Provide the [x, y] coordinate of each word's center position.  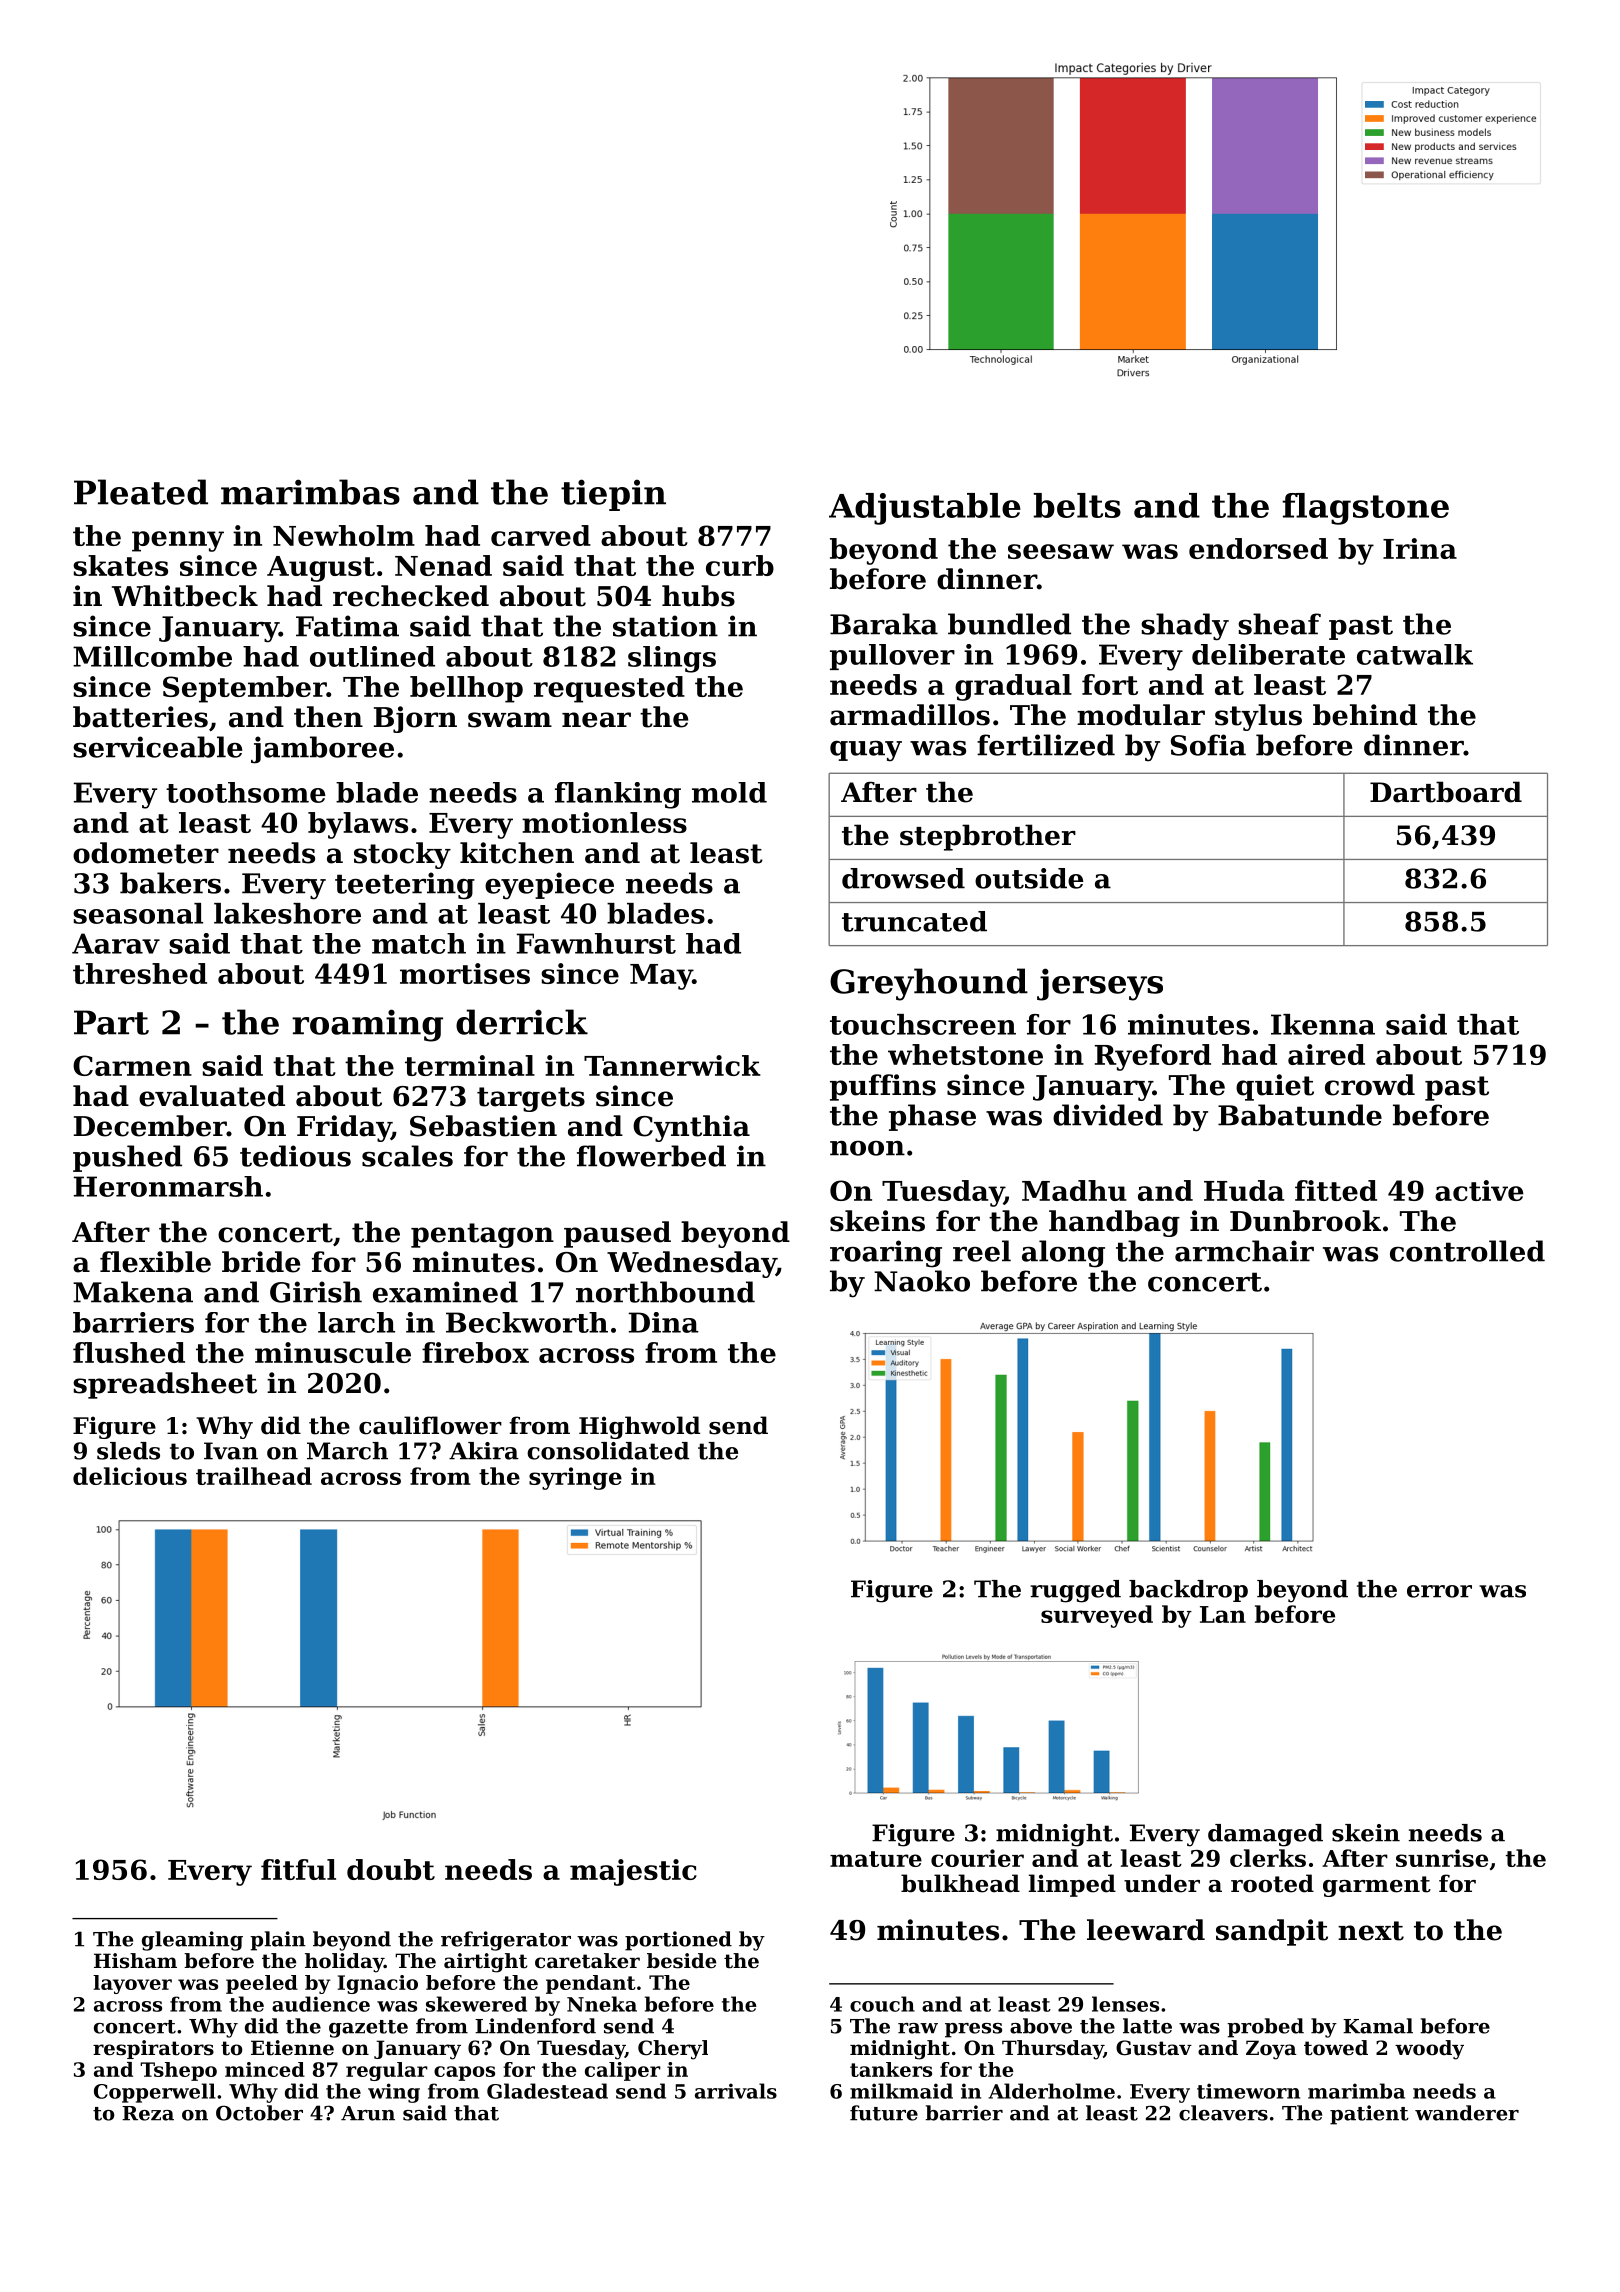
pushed [127, 1158]
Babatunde [1300, 1115]
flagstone [1365, 509]
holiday [344, 1963]
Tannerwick [672, 1065]
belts [1077, 505]
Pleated [141, 492]
